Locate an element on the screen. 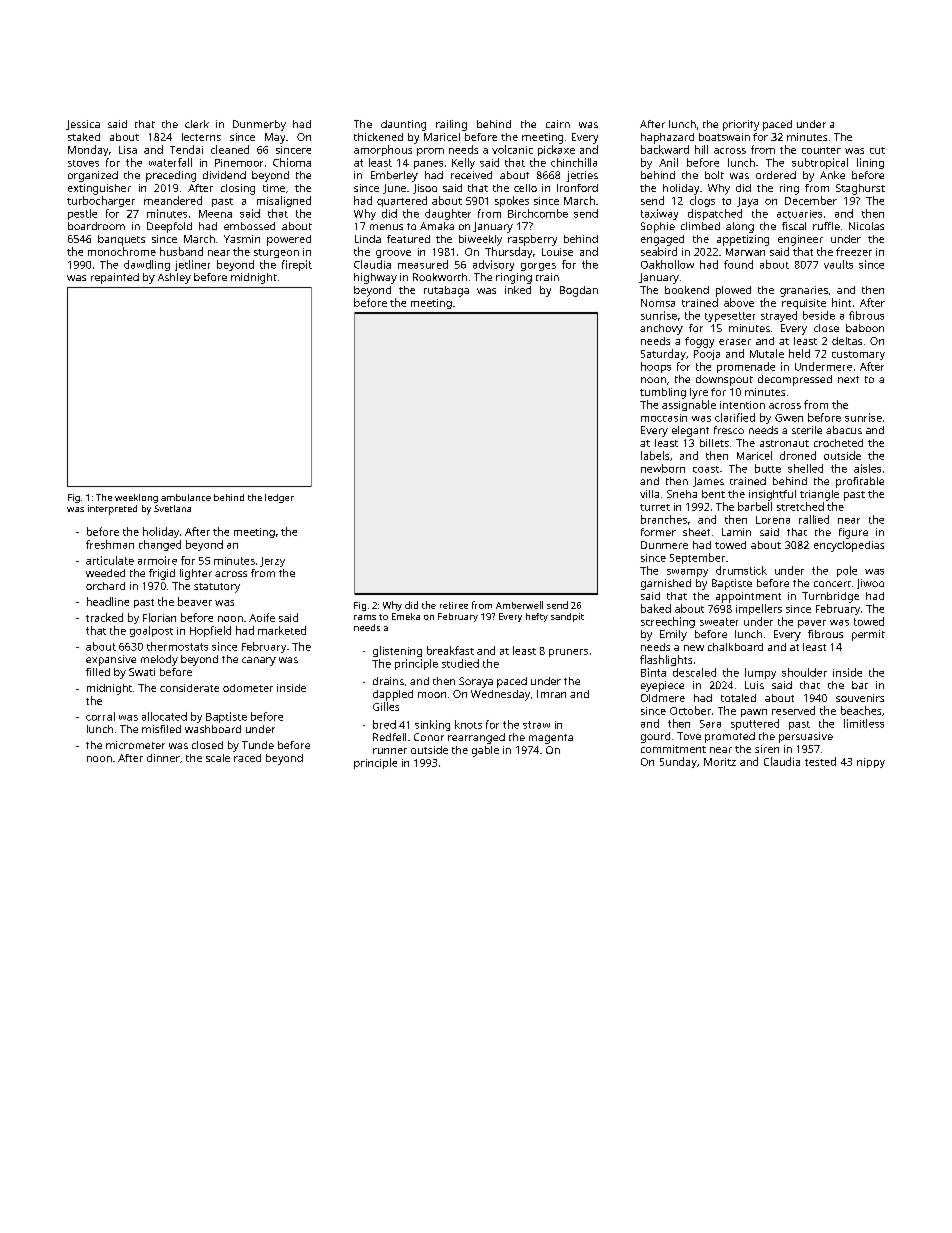 This screenshot has height=1233, width=952. cairn is located at coordinates (558, 124).
